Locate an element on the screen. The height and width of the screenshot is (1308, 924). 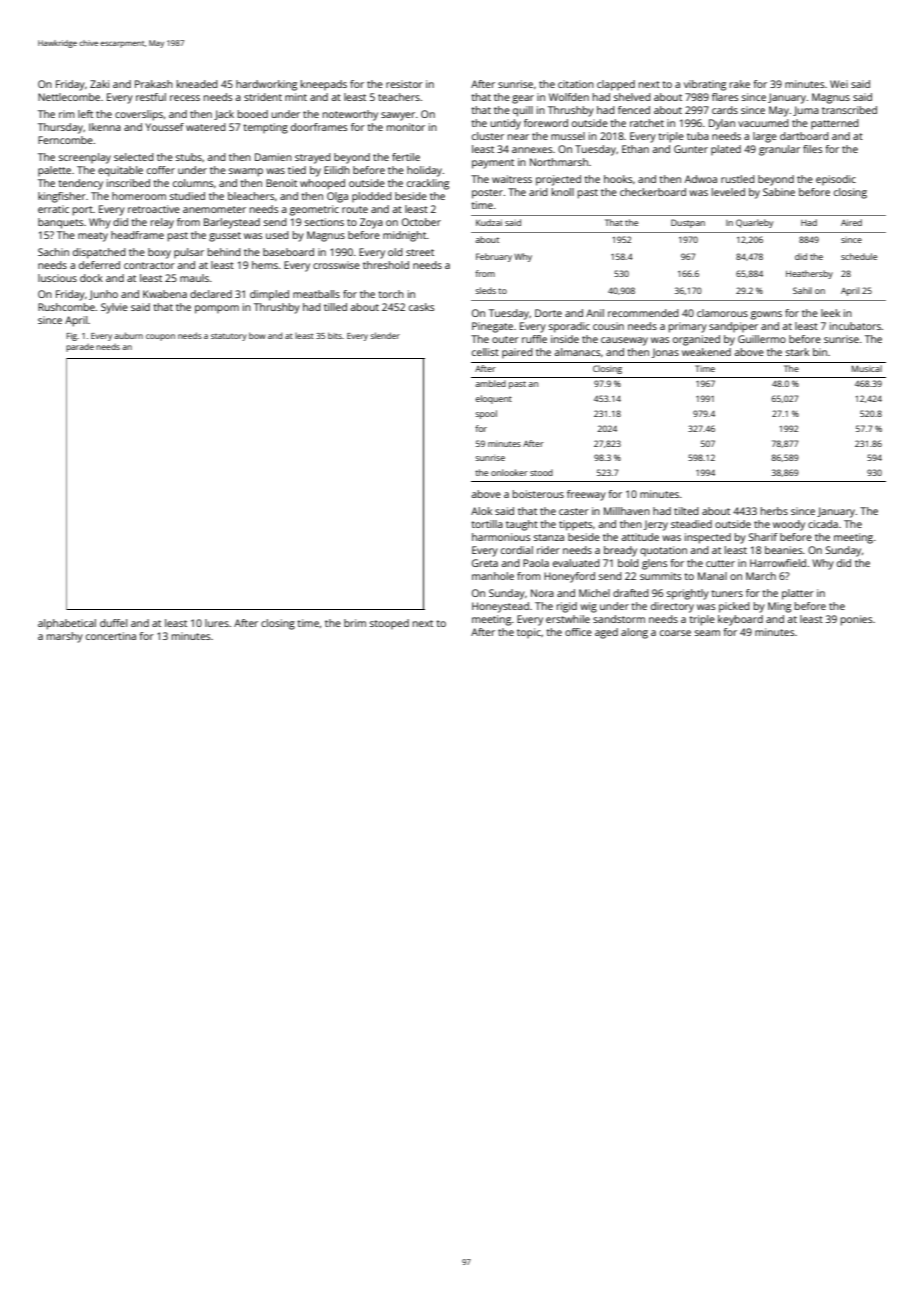
Olga is located at coordinates (337, 197).
